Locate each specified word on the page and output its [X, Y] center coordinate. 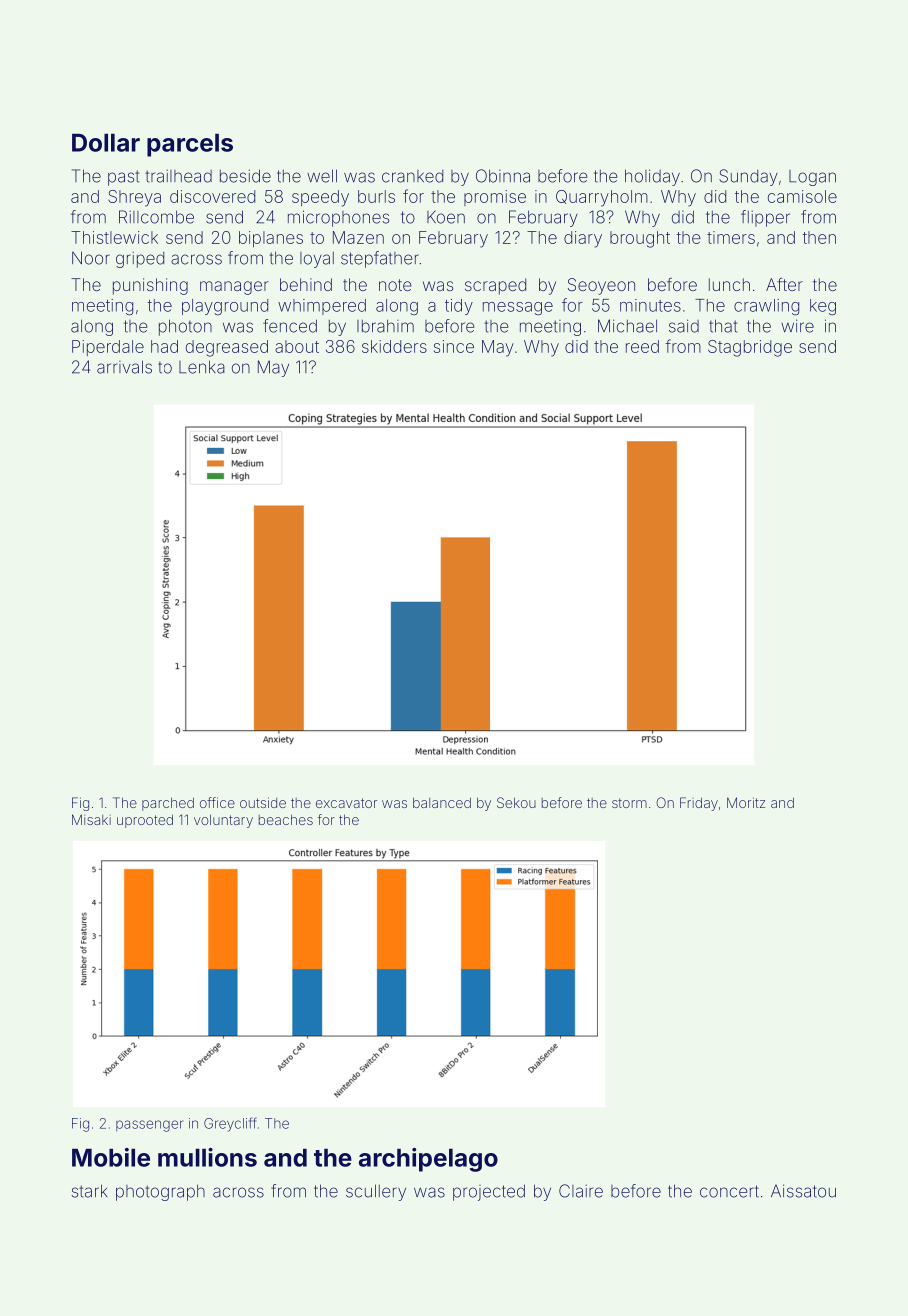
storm [629, 803]
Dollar [106, 142]
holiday [652, 177]
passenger [149, 1126]
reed [642, 346]
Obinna [503, 176]
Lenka [202, 367]
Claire [581, 1191]
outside [263, 802]
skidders [394, 346]
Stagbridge [750, 348]
